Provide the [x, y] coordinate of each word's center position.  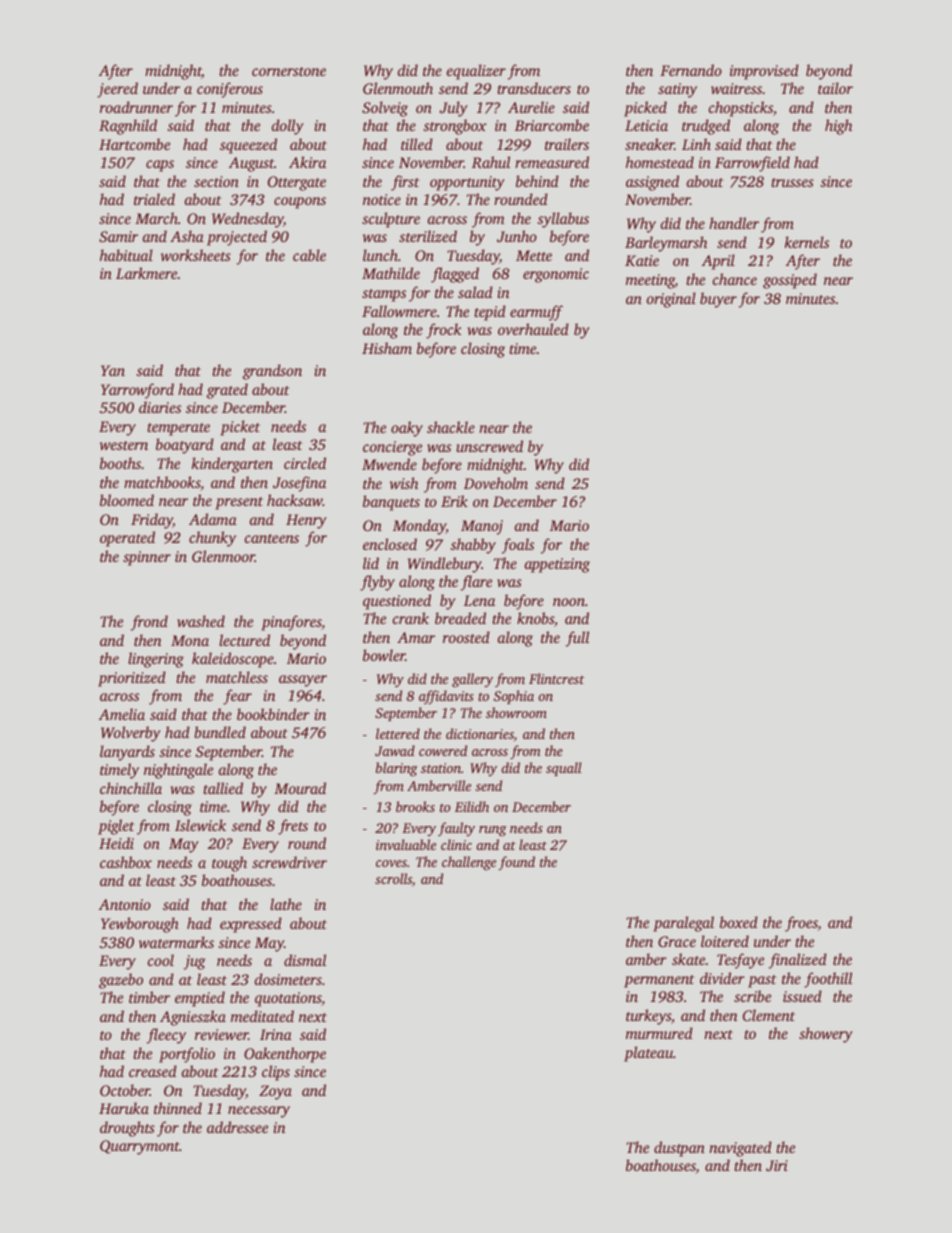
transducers [534, 88]
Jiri [777, 1165]
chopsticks [741, 109]
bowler [384, 655]
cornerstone [289, 71]
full [577, 639]
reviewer [221, 1034]
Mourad [300, 788]
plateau [648, 1054]
